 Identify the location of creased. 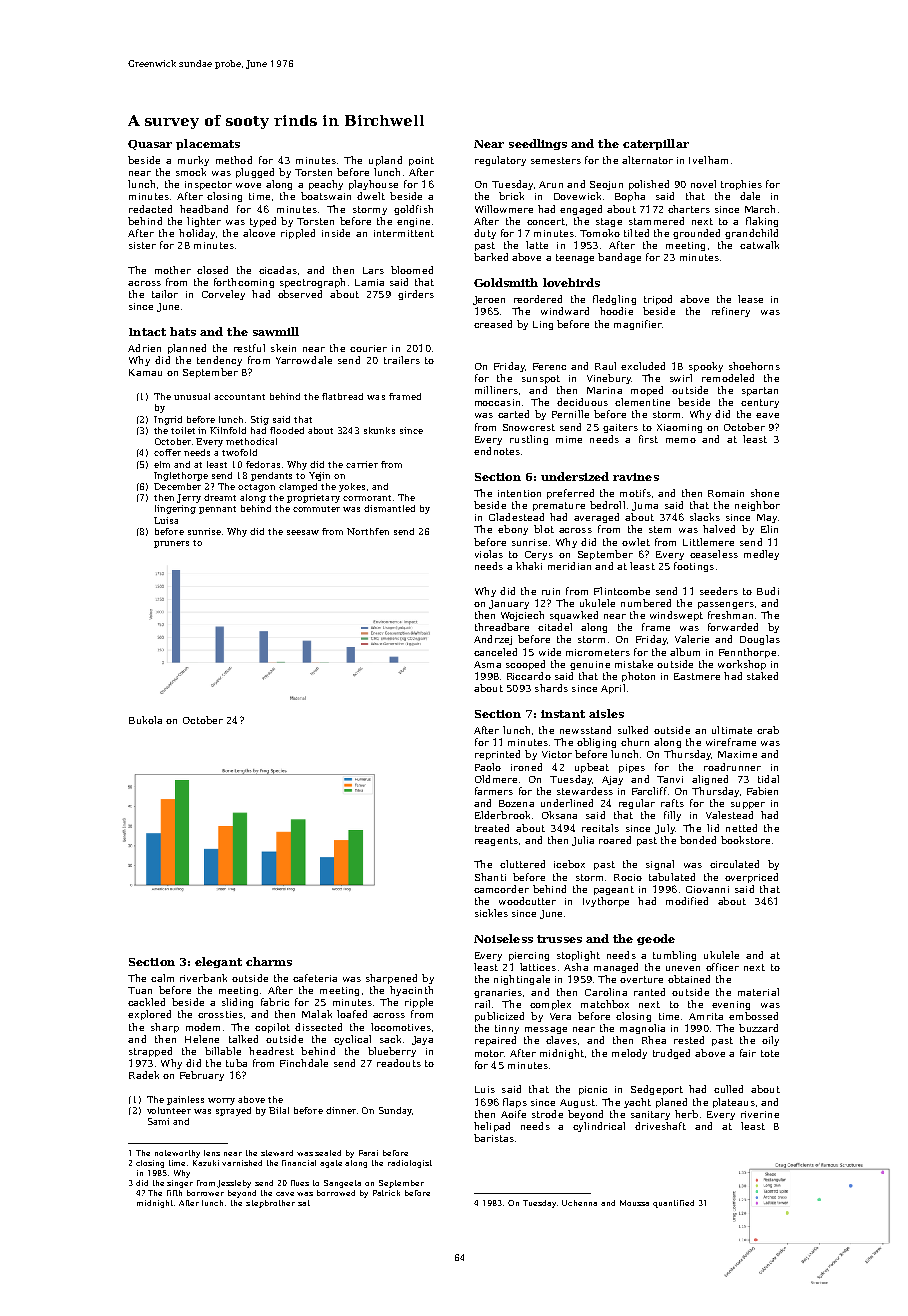
(493, 324).
